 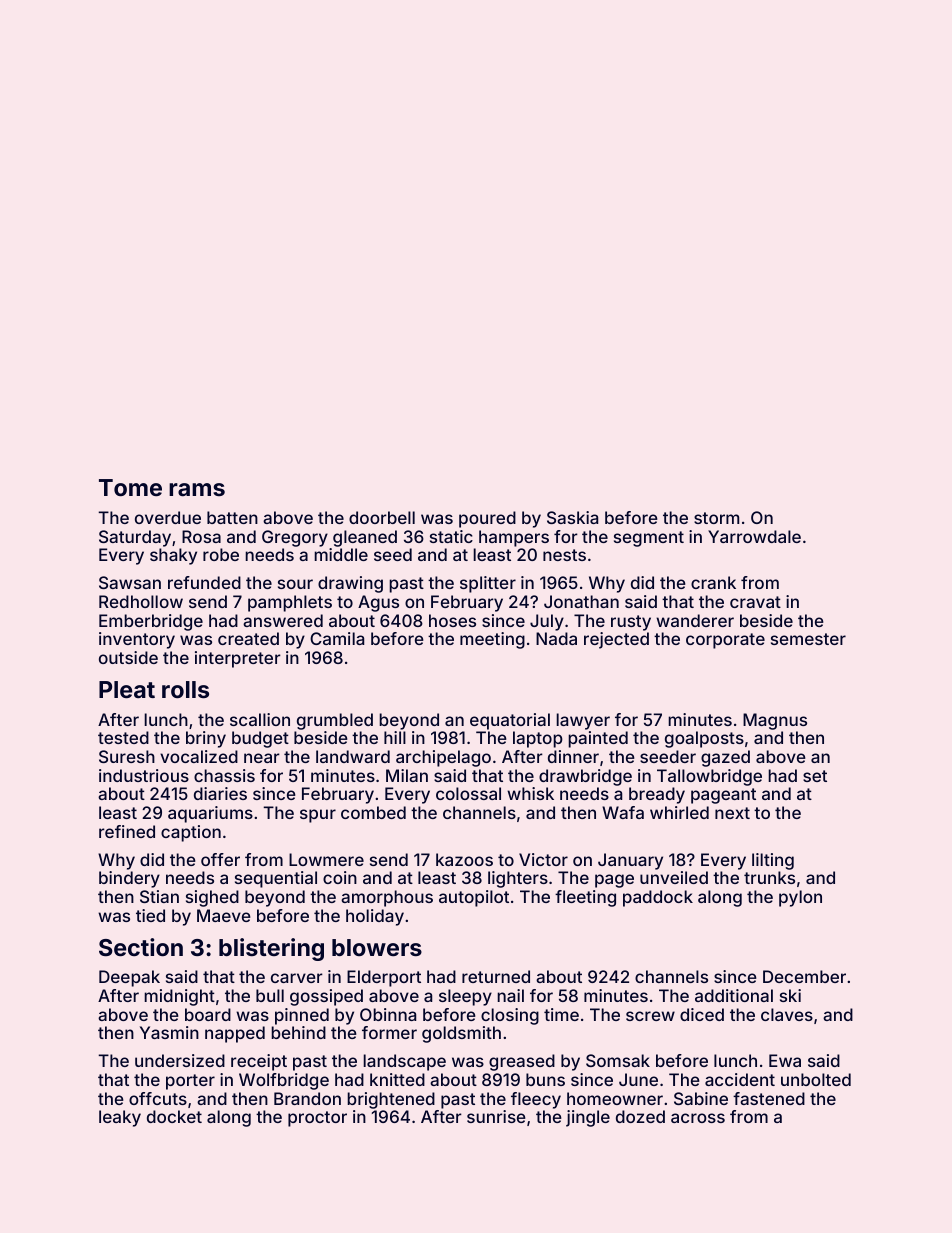 What do you see at coordinates (130, 487) in the page?
I see `Tome` at bounding box center [130, 487].
